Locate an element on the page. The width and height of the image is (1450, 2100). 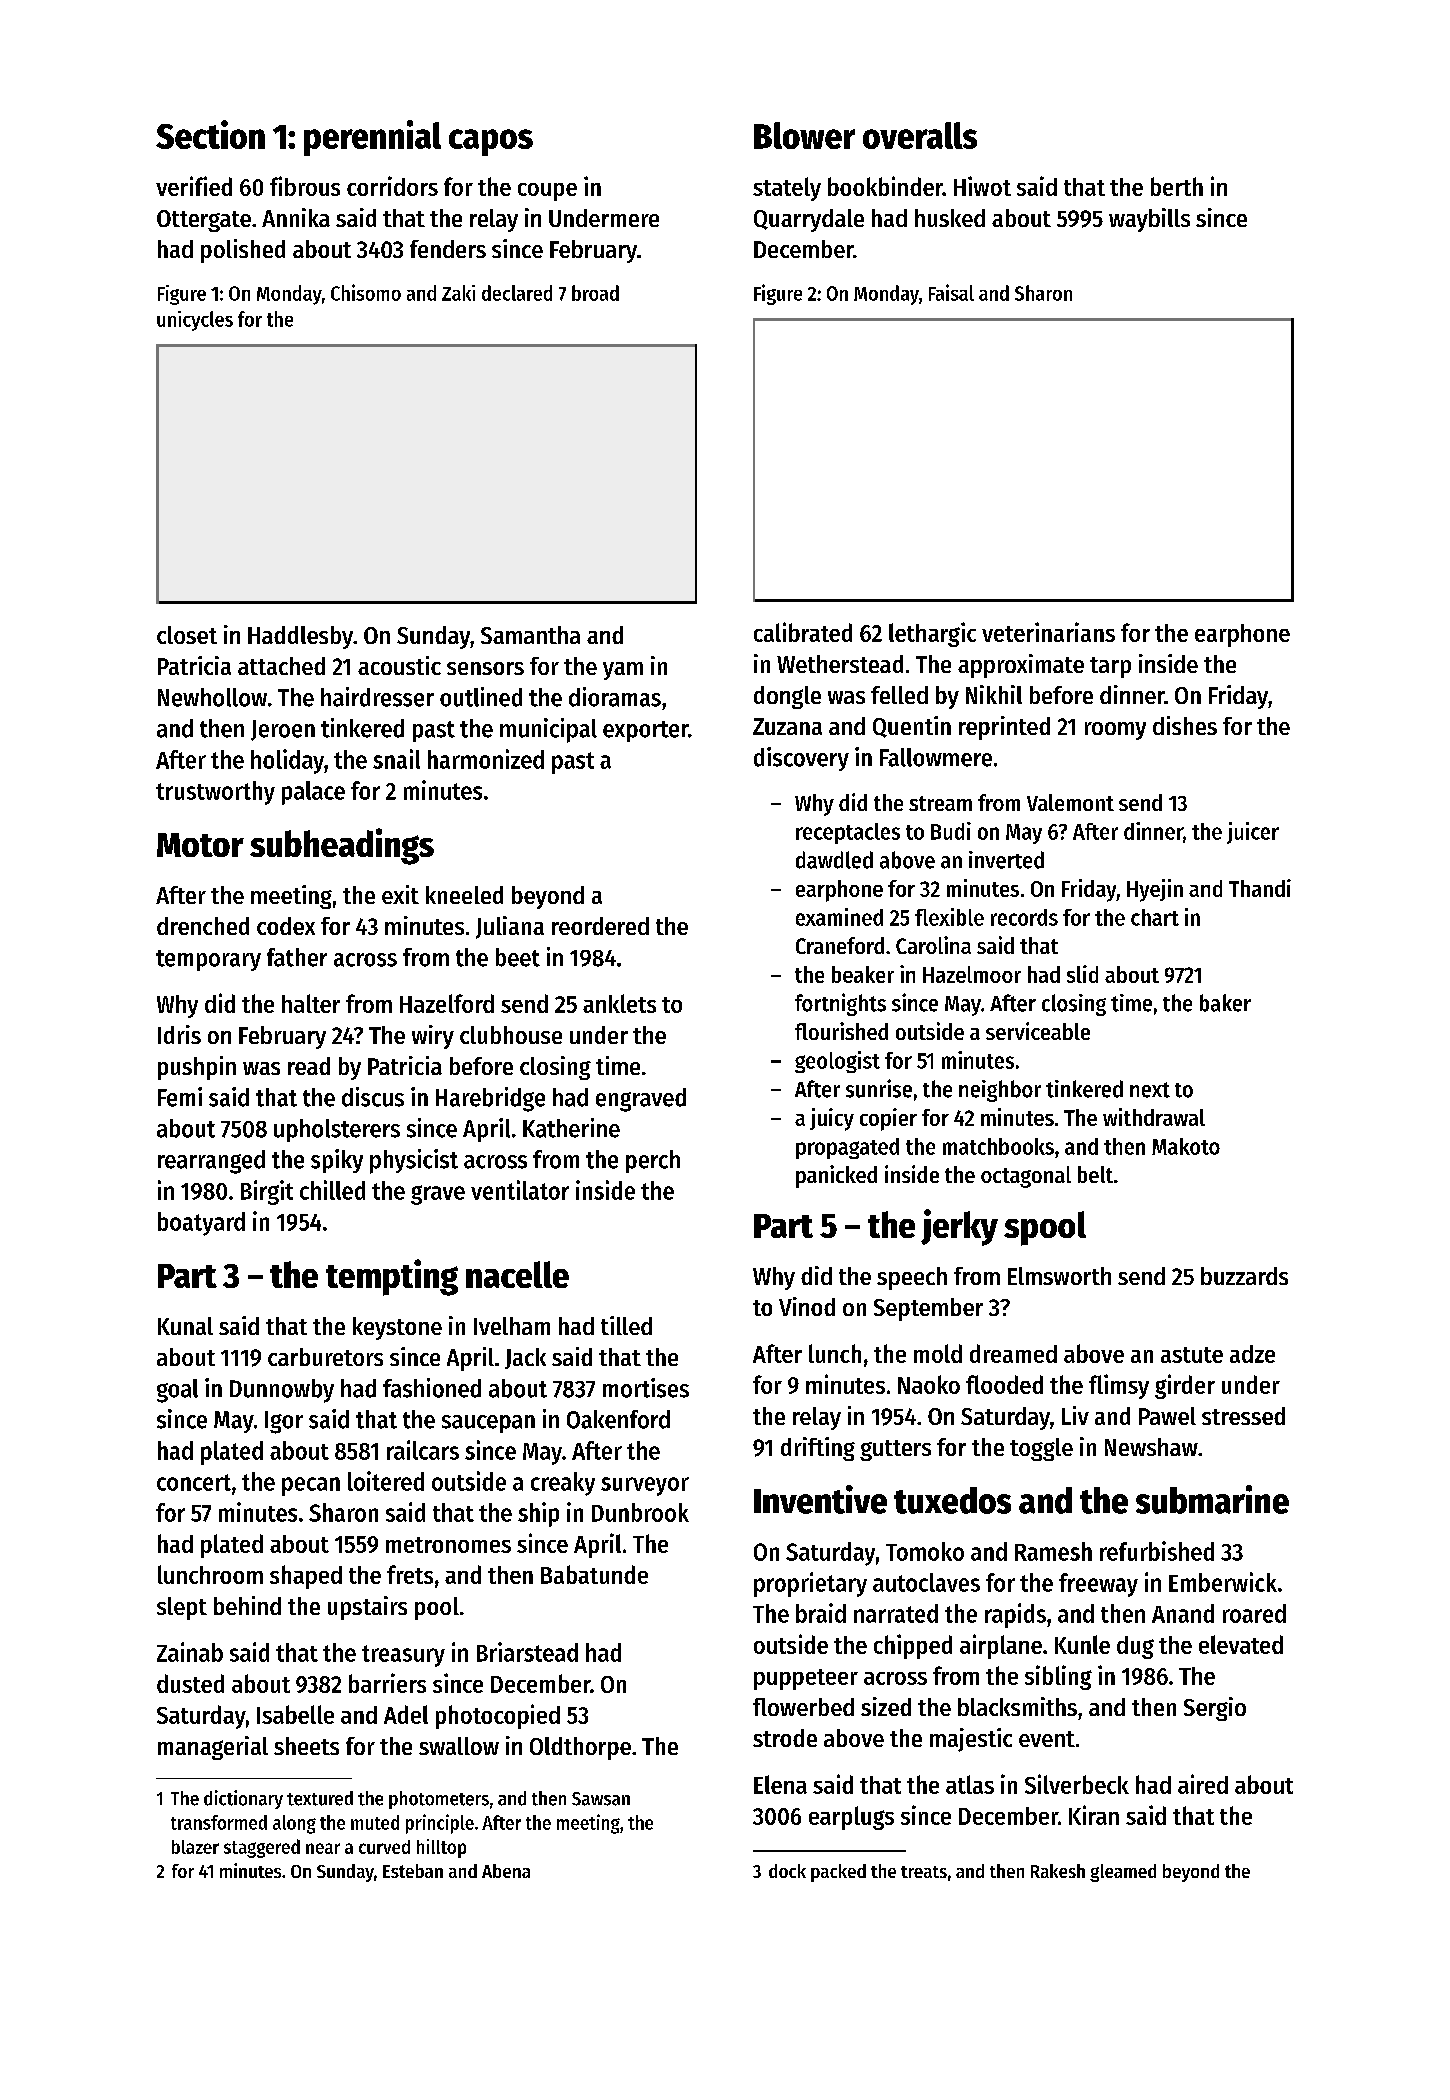
metronomes is located at coordinates (448, 1545).
